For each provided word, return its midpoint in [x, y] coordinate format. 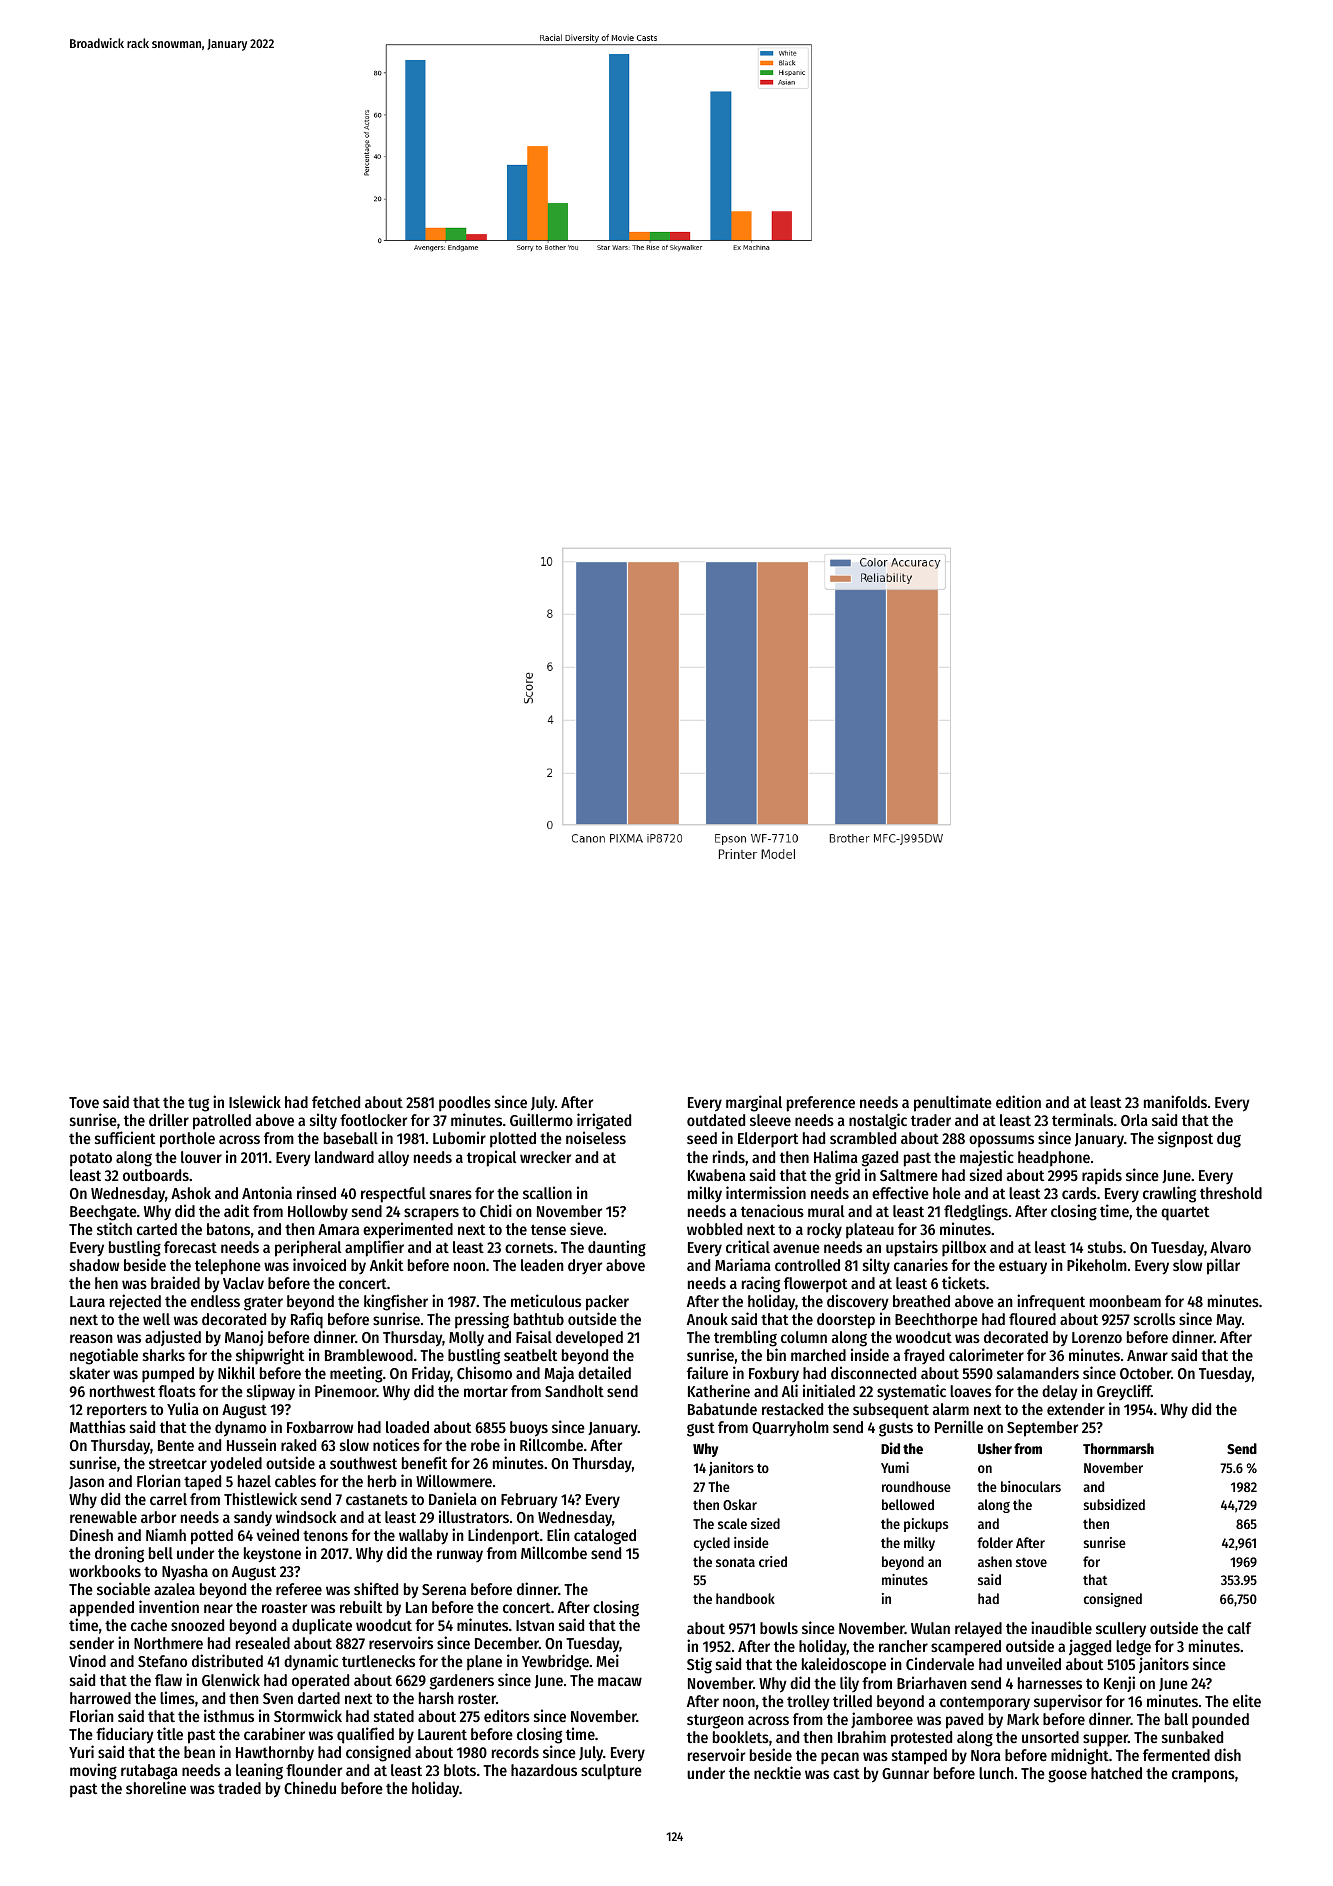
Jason [86, 1482]
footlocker [373, 1120]
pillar [1223, 1266]
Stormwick [308, 1715]
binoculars [1031, 1486]
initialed [829, 1390]
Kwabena [717, 1175]
